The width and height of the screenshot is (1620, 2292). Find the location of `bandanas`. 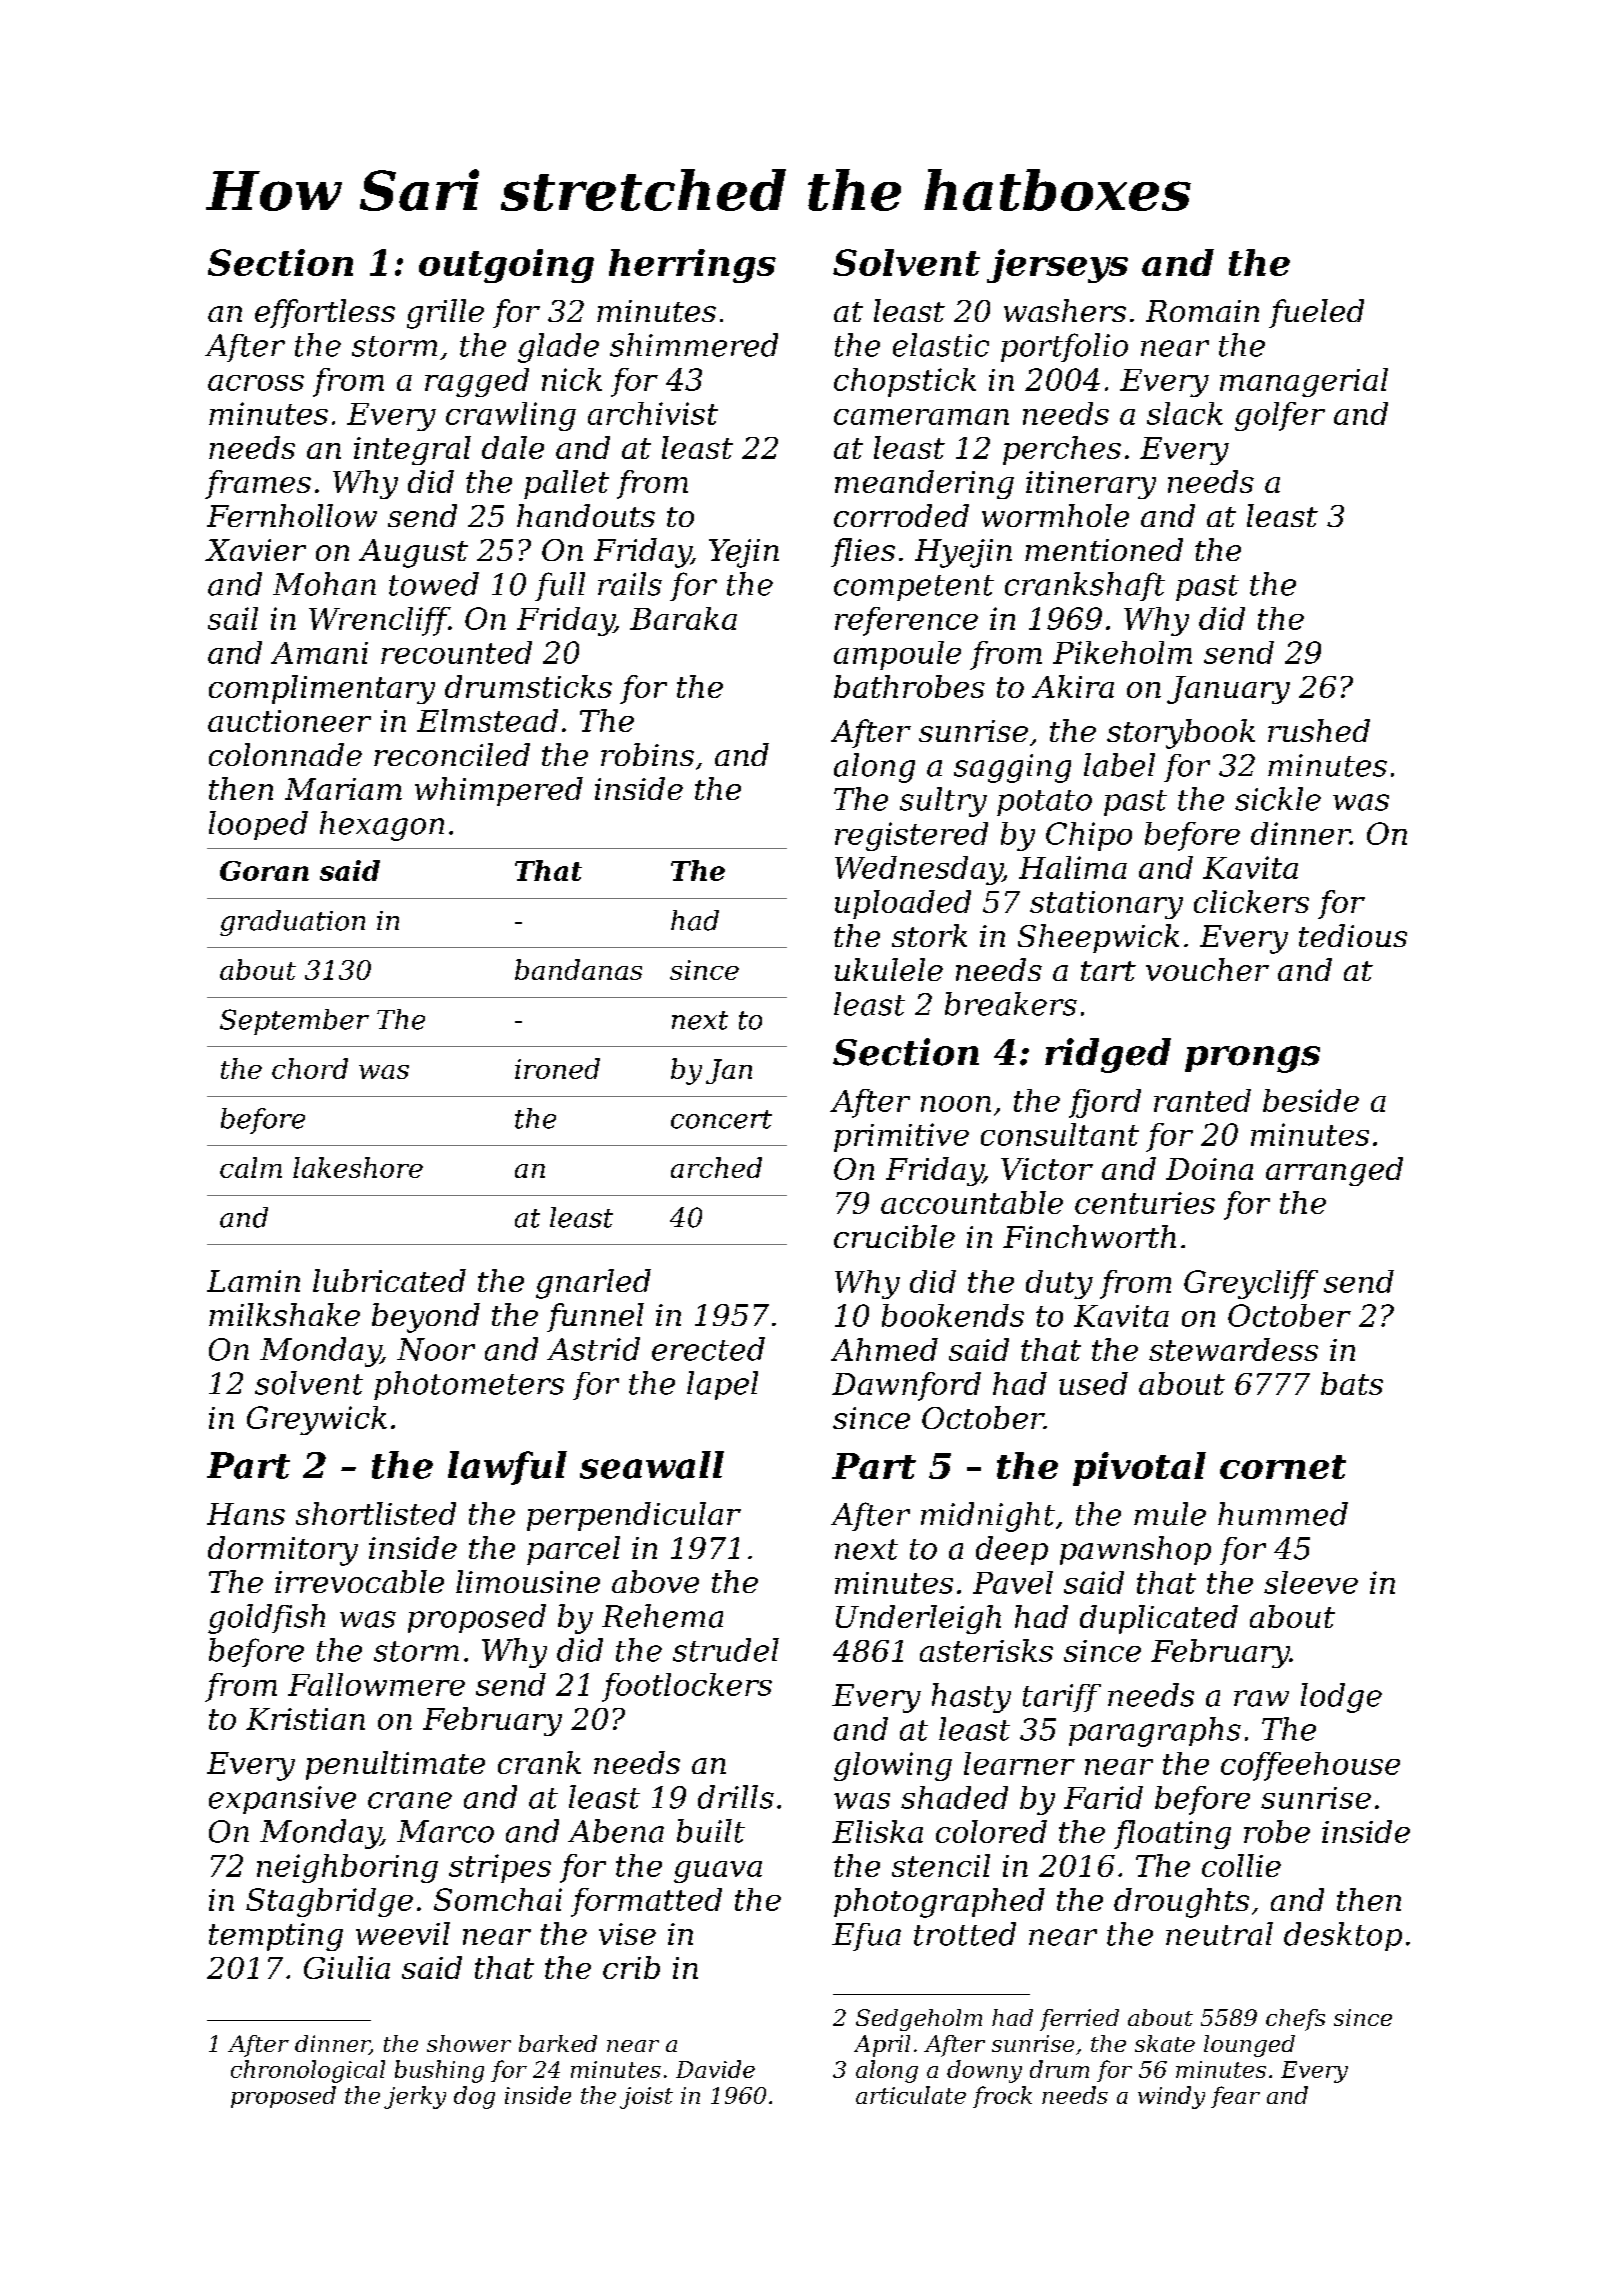

bandanas is located at coordinates (578, 969).
